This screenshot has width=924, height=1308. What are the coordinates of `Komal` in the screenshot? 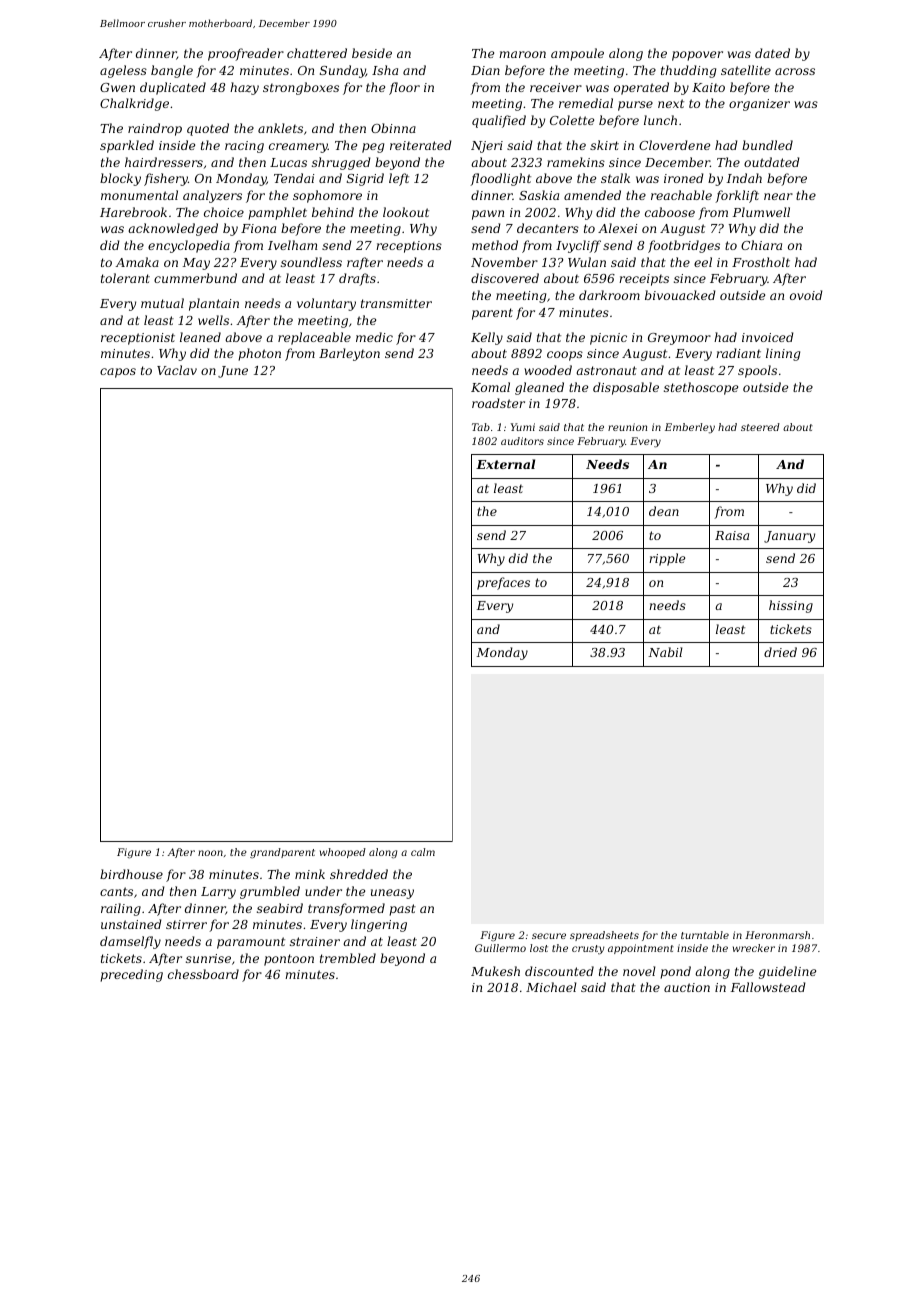 It's located at (490, 387).
